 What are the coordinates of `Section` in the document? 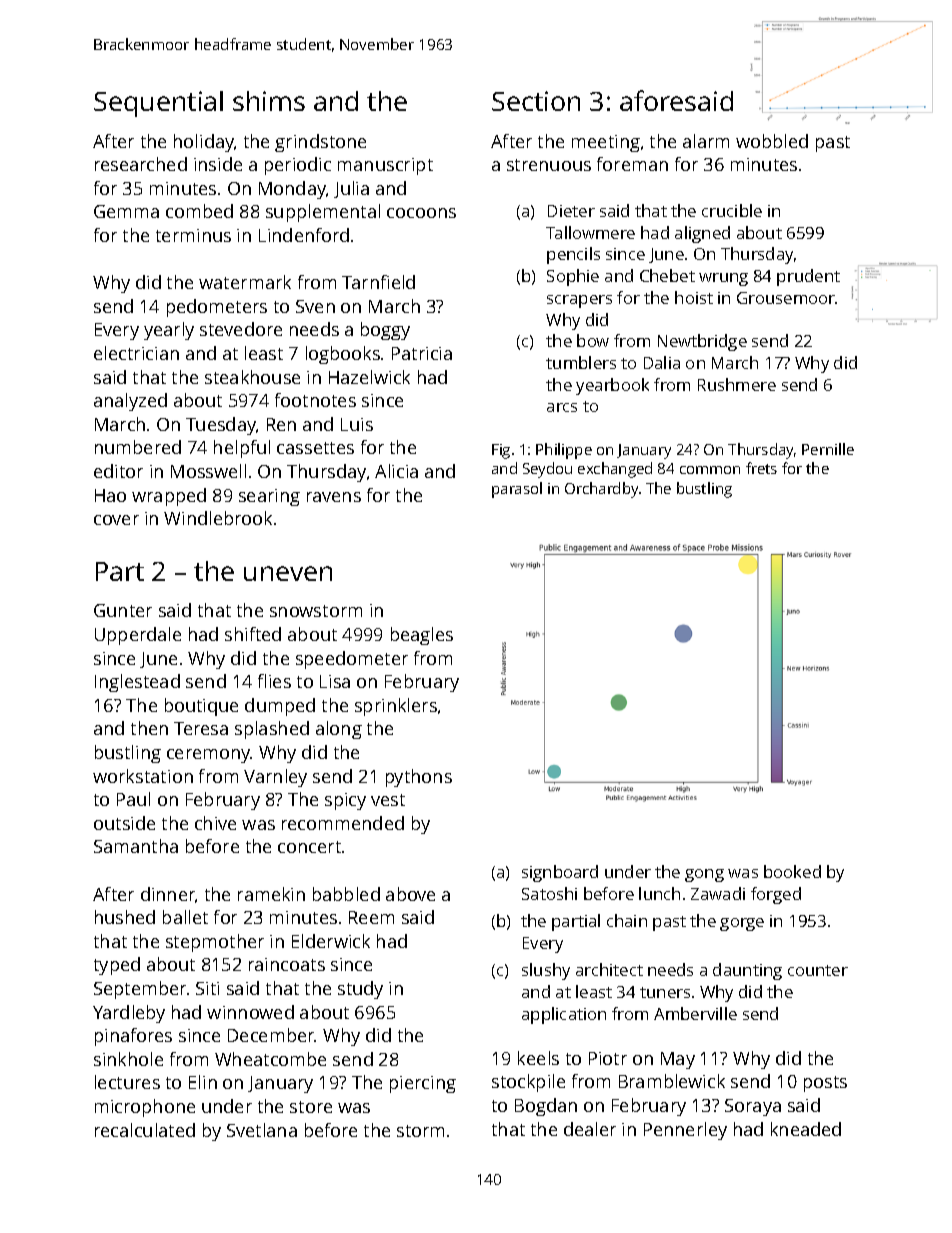 It's located at (536, 101).
